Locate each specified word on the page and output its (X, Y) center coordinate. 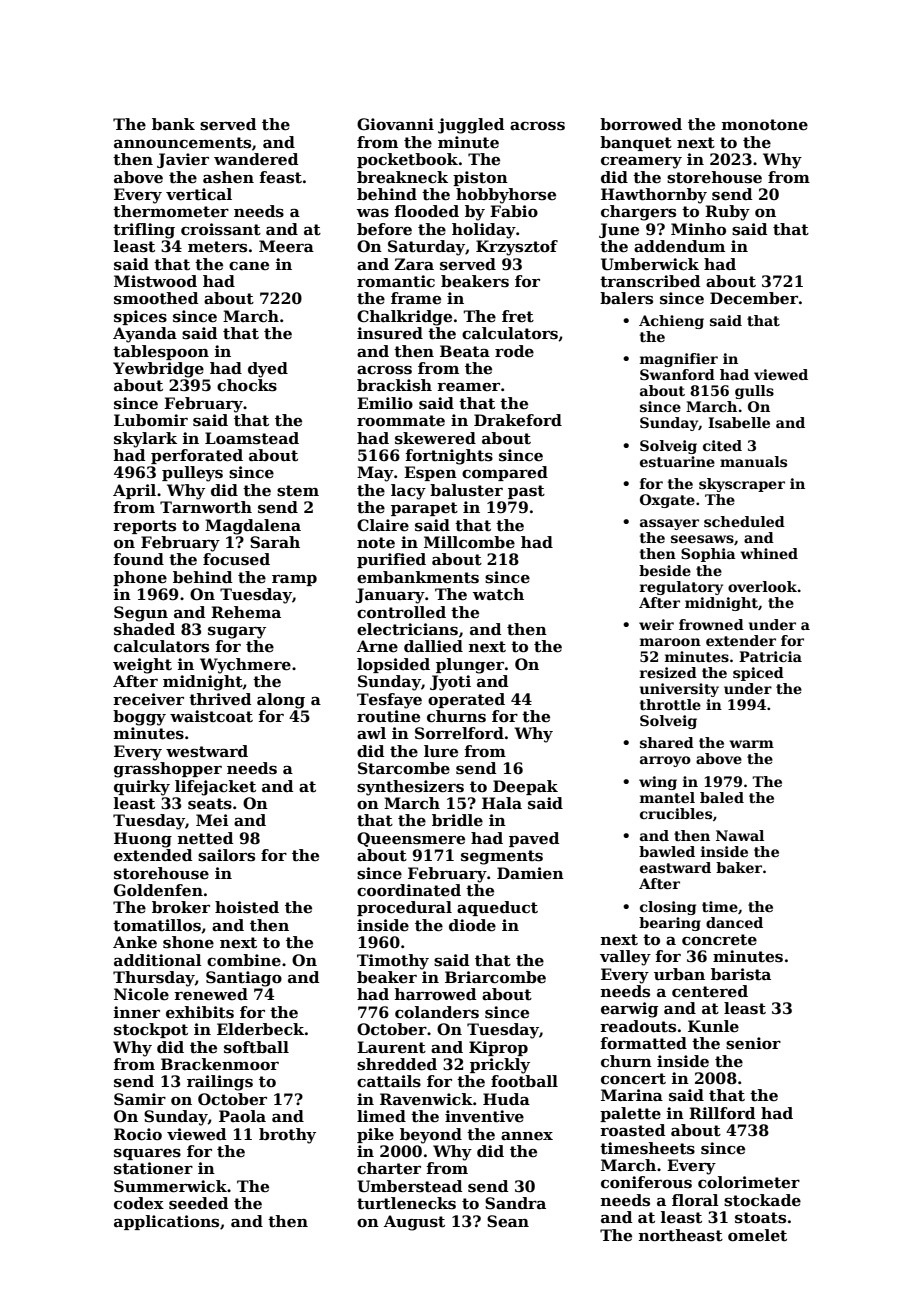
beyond (431, 1136)
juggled (471, 126)
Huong (143, 840)
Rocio (138, 1134)
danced (734, 922)
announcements (182, 143)
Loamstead (252, 438)
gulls (754, 392)
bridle (457, 820)
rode (514, 351)
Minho (698, 229)
